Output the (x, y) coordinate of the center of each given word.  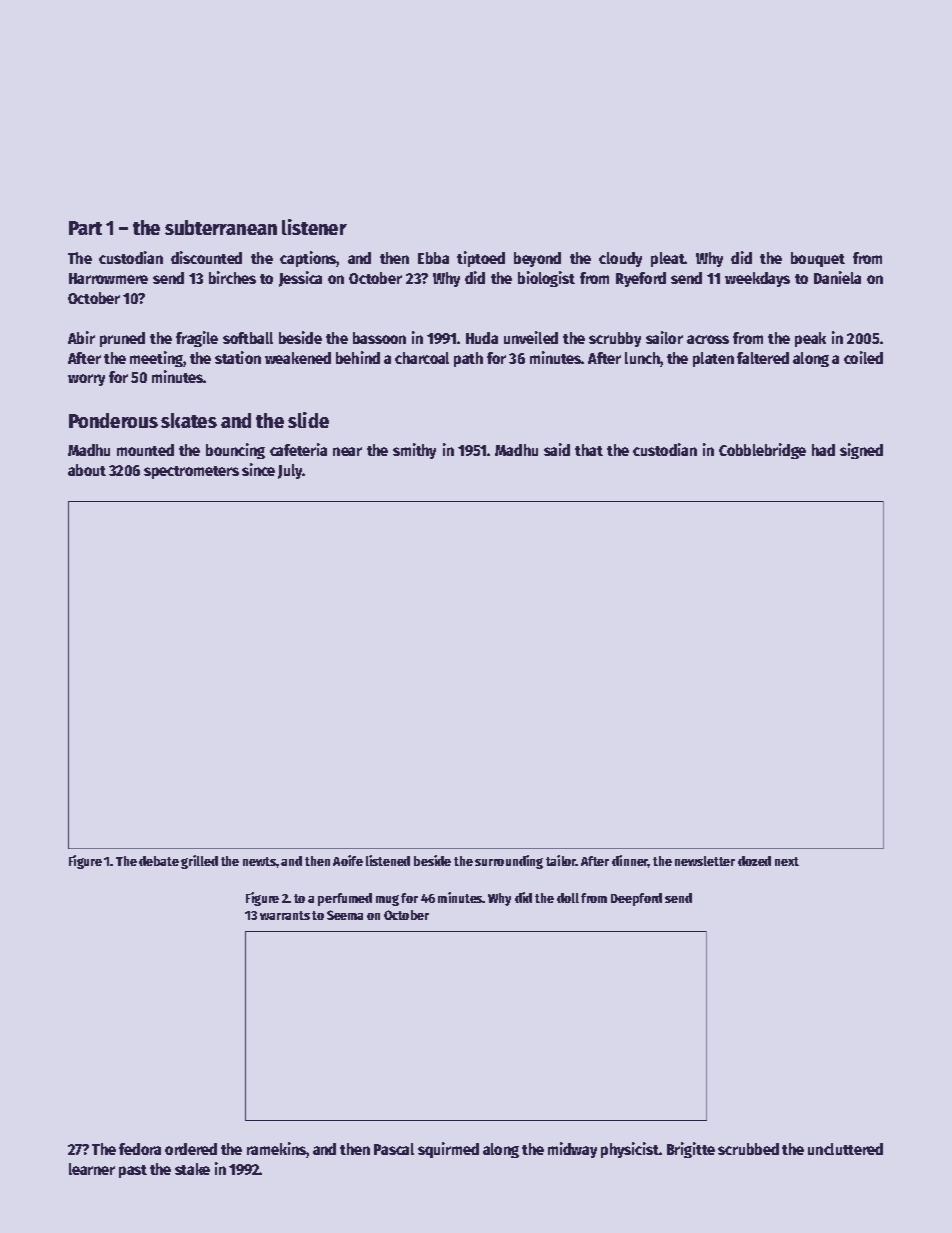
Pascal (394, 1149)
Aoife (348, 860)
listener (314, 227)
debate (159, 861)
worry (86, 380)
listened (388, 860)
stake (192, 1169)
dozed (754, 861)
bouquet (818, 259)
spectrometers (191, 472)
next (787, 861)
